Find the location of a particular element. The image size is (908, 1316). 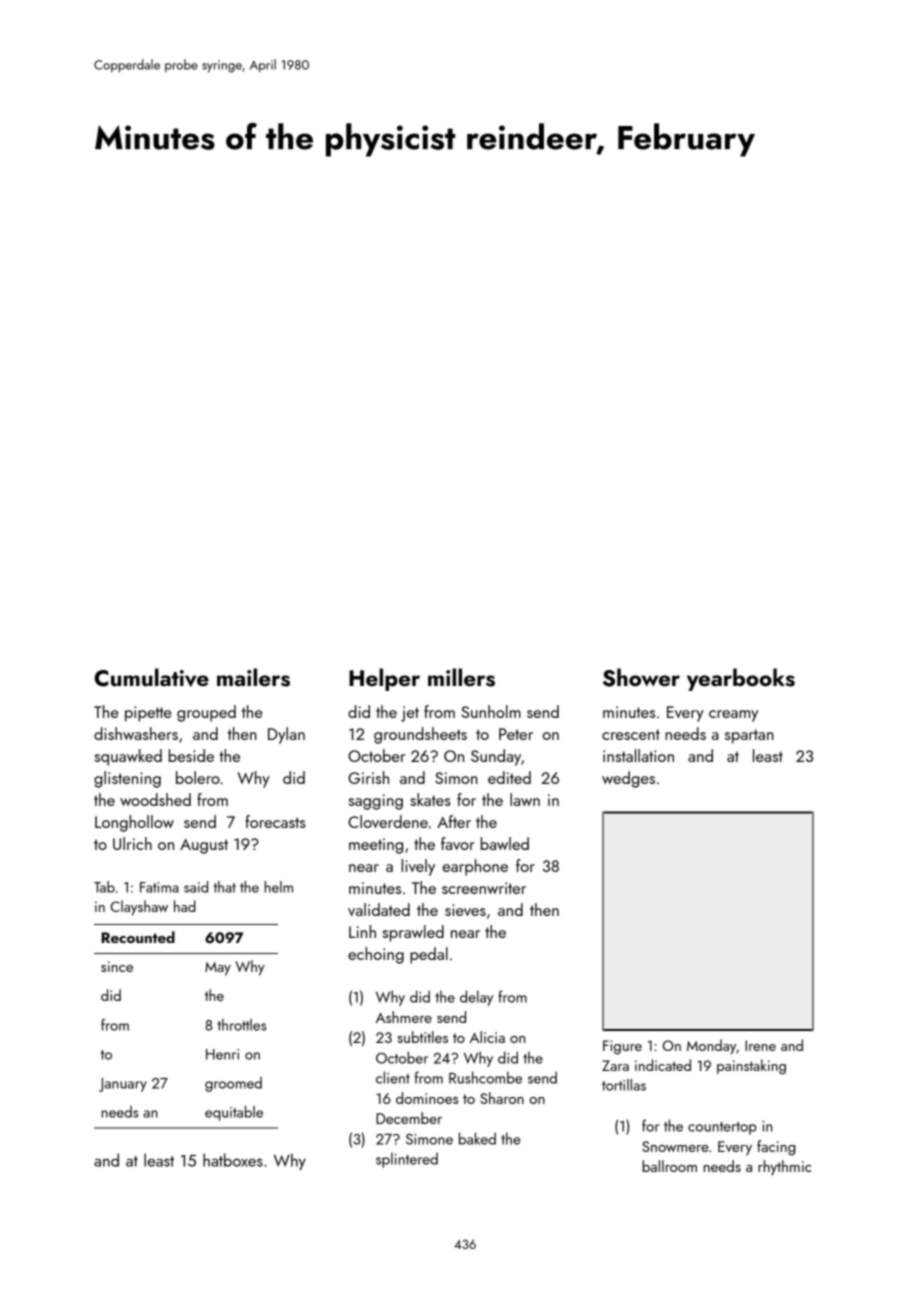

yearbooks is located at coordinates (741, 679).
